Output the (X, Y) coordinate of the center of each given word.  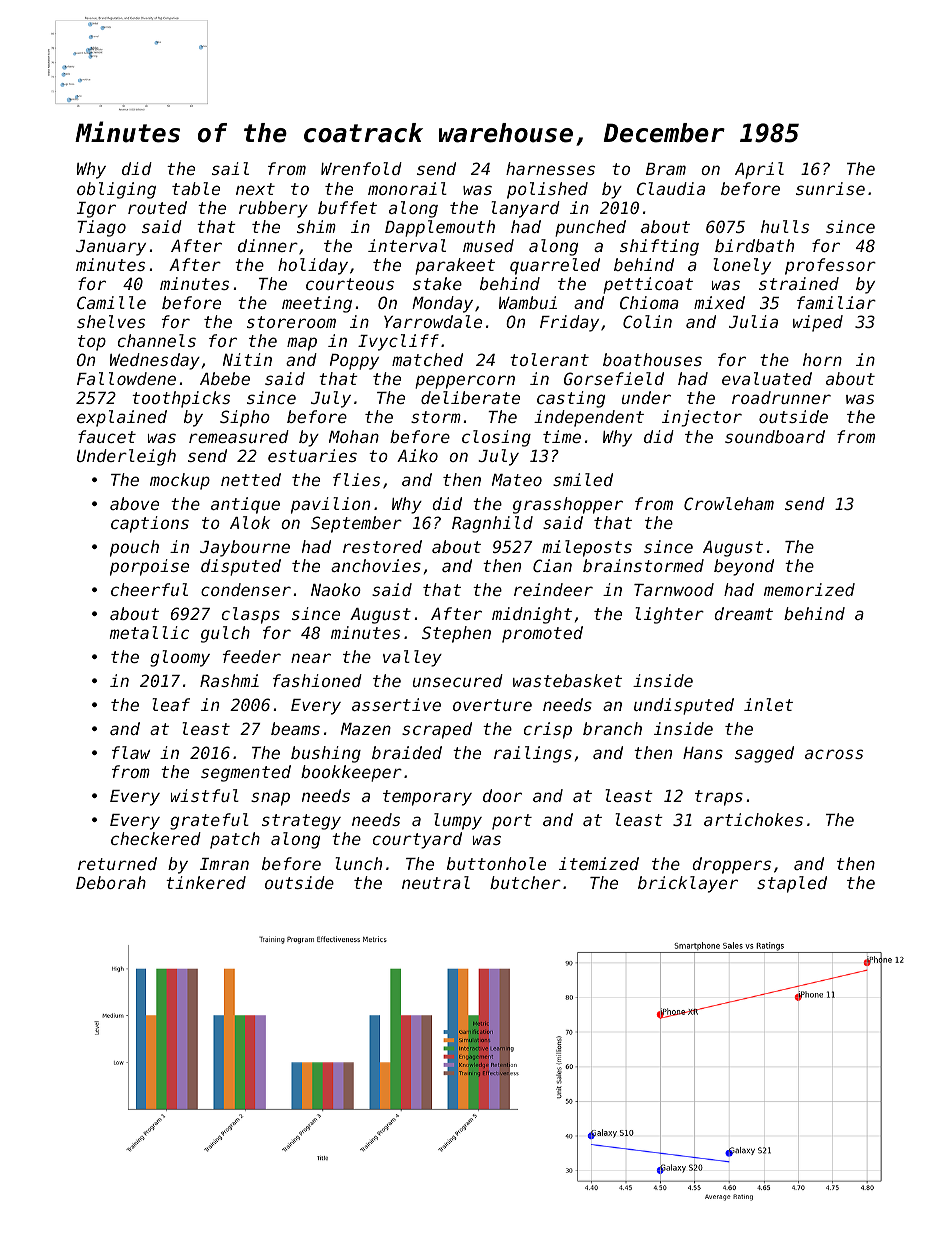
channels (157, 340)
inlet (768, 704)
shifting (659, 247)
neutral (436, 882)
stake (437, 283)
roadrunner (781, 397)
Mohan (354, 436)
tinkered (206, 882)
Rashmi (229, 680)
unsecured (458, 680)
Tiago (101, 228)
